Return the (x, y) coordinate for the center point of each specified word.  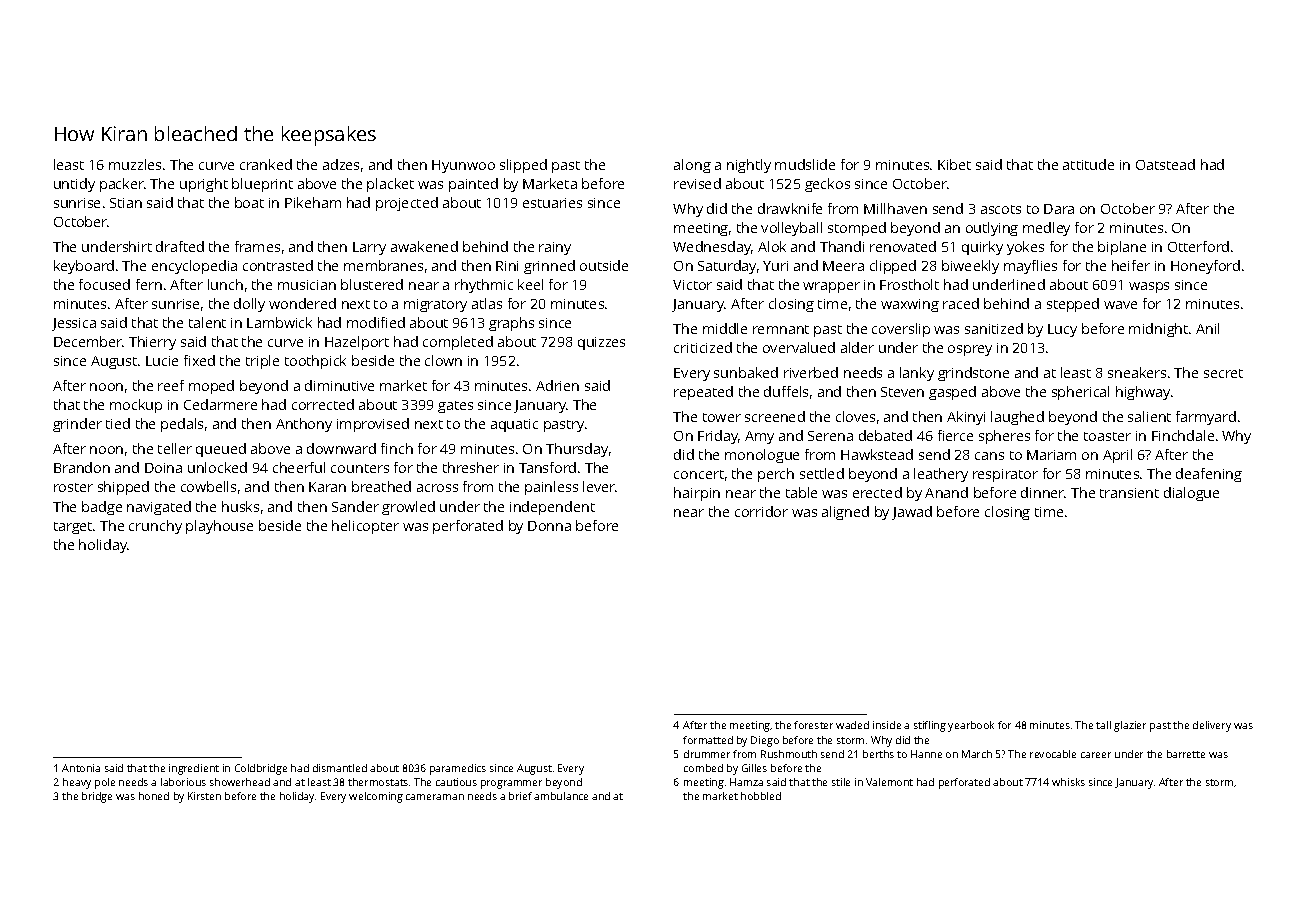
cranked (266, 164)
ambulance (561, 796)
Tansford (547, 467)
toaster (1107, 436)
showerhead (240, 782)
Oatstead (1165, 164)
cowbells (208, 486)
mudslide (805, 164)
